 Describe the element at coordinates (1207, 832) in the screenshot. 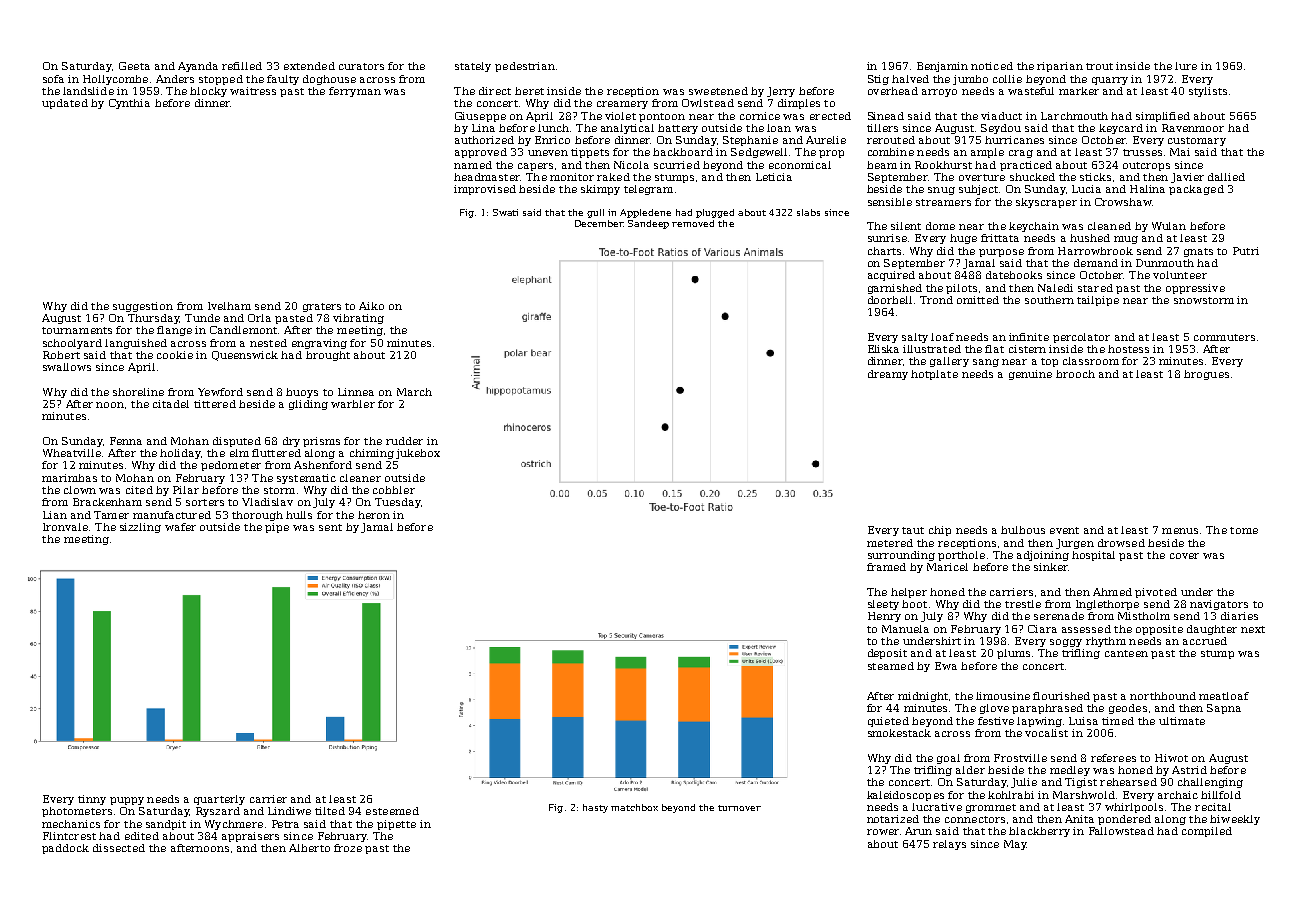

I see `compiled` at that location.
